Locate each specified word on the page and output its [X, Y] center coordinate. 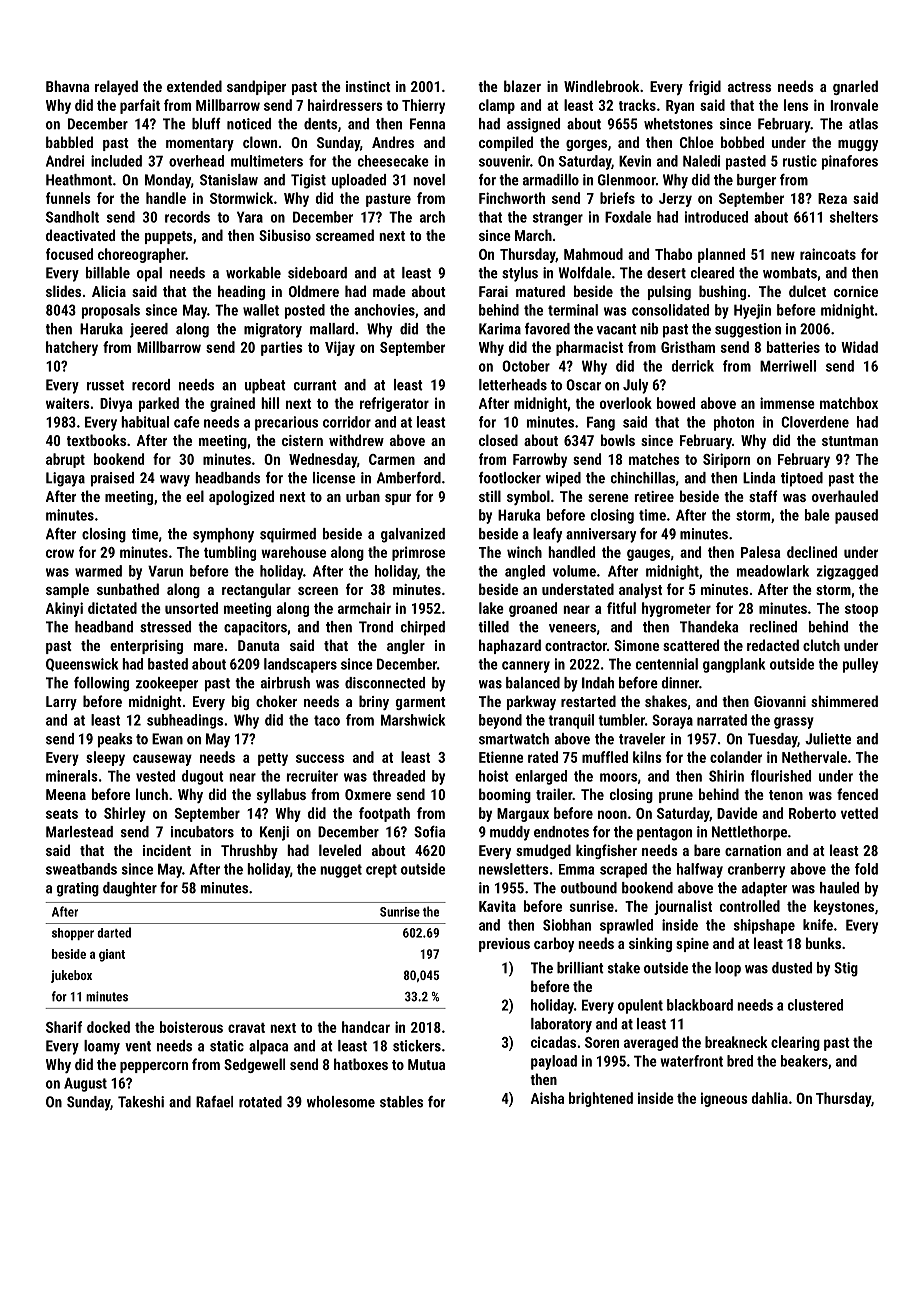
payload [554, 1062]
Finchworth [512, 198]
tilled [493, 627]
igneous [724, 1099]
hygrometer [676, 609]
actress [749, 87]
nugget [341, 871]
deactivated [80, 235]
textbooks [96, 440]
